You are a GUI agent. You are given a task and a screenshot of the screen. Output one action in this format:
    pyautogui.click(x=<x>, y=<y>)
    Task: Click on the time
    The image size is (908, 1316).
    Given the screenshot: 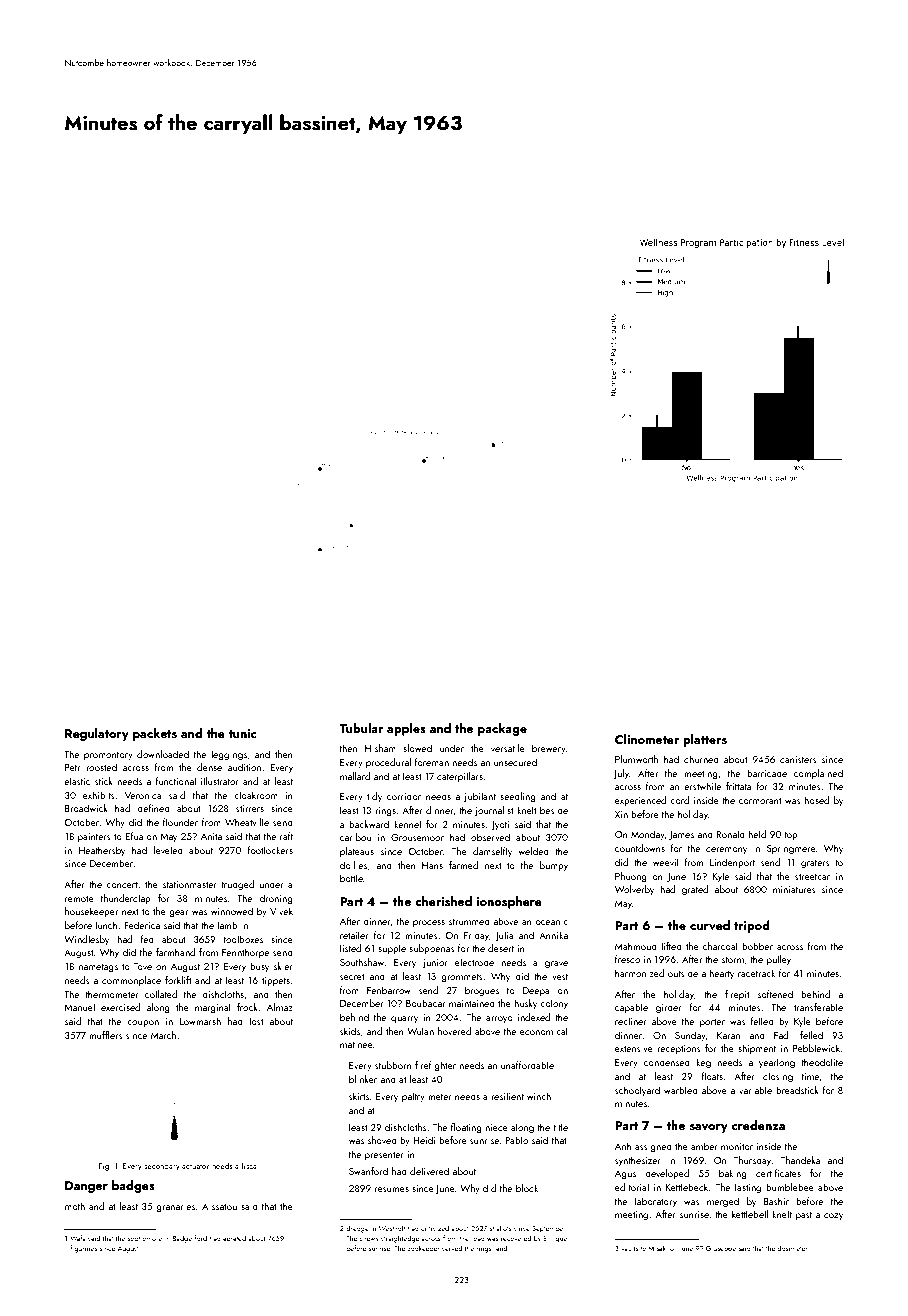 What is the action you would take?
    pyautogui.click(x=810, y=1076)
